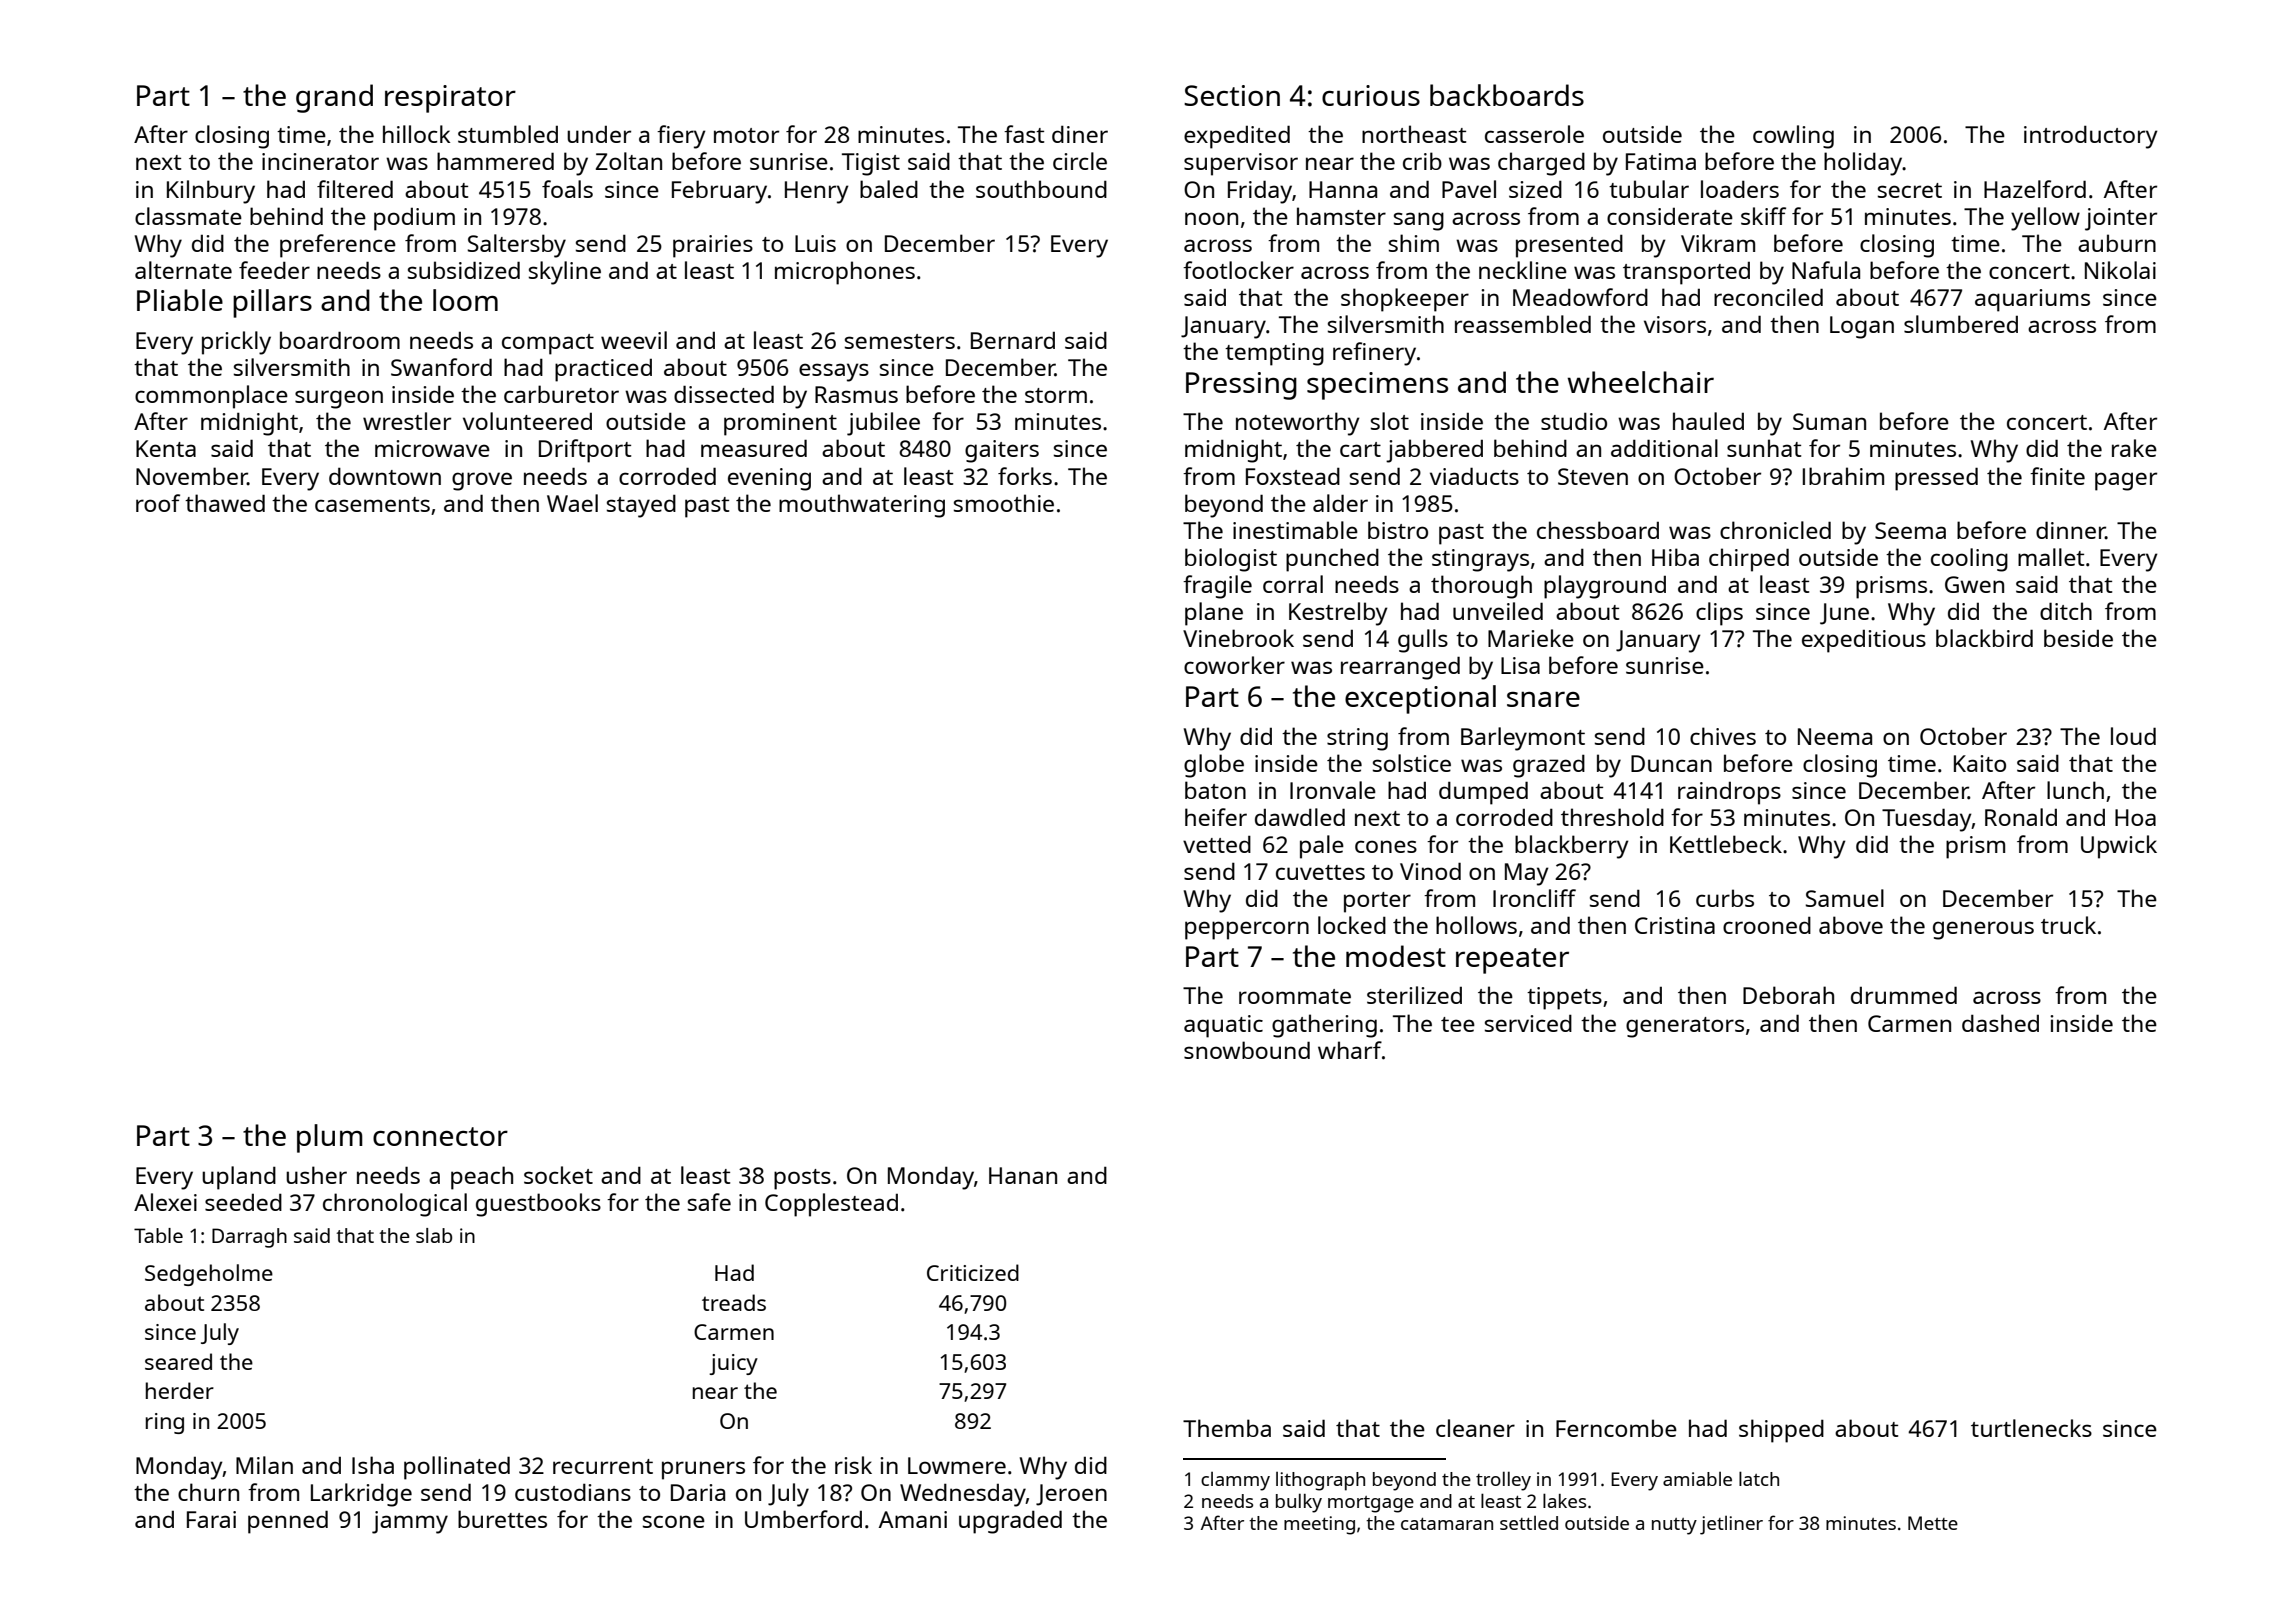  What do you see at coordinates (211, 192) in the page?
I see `Kilnbury` at bounding box center [211, 192].
